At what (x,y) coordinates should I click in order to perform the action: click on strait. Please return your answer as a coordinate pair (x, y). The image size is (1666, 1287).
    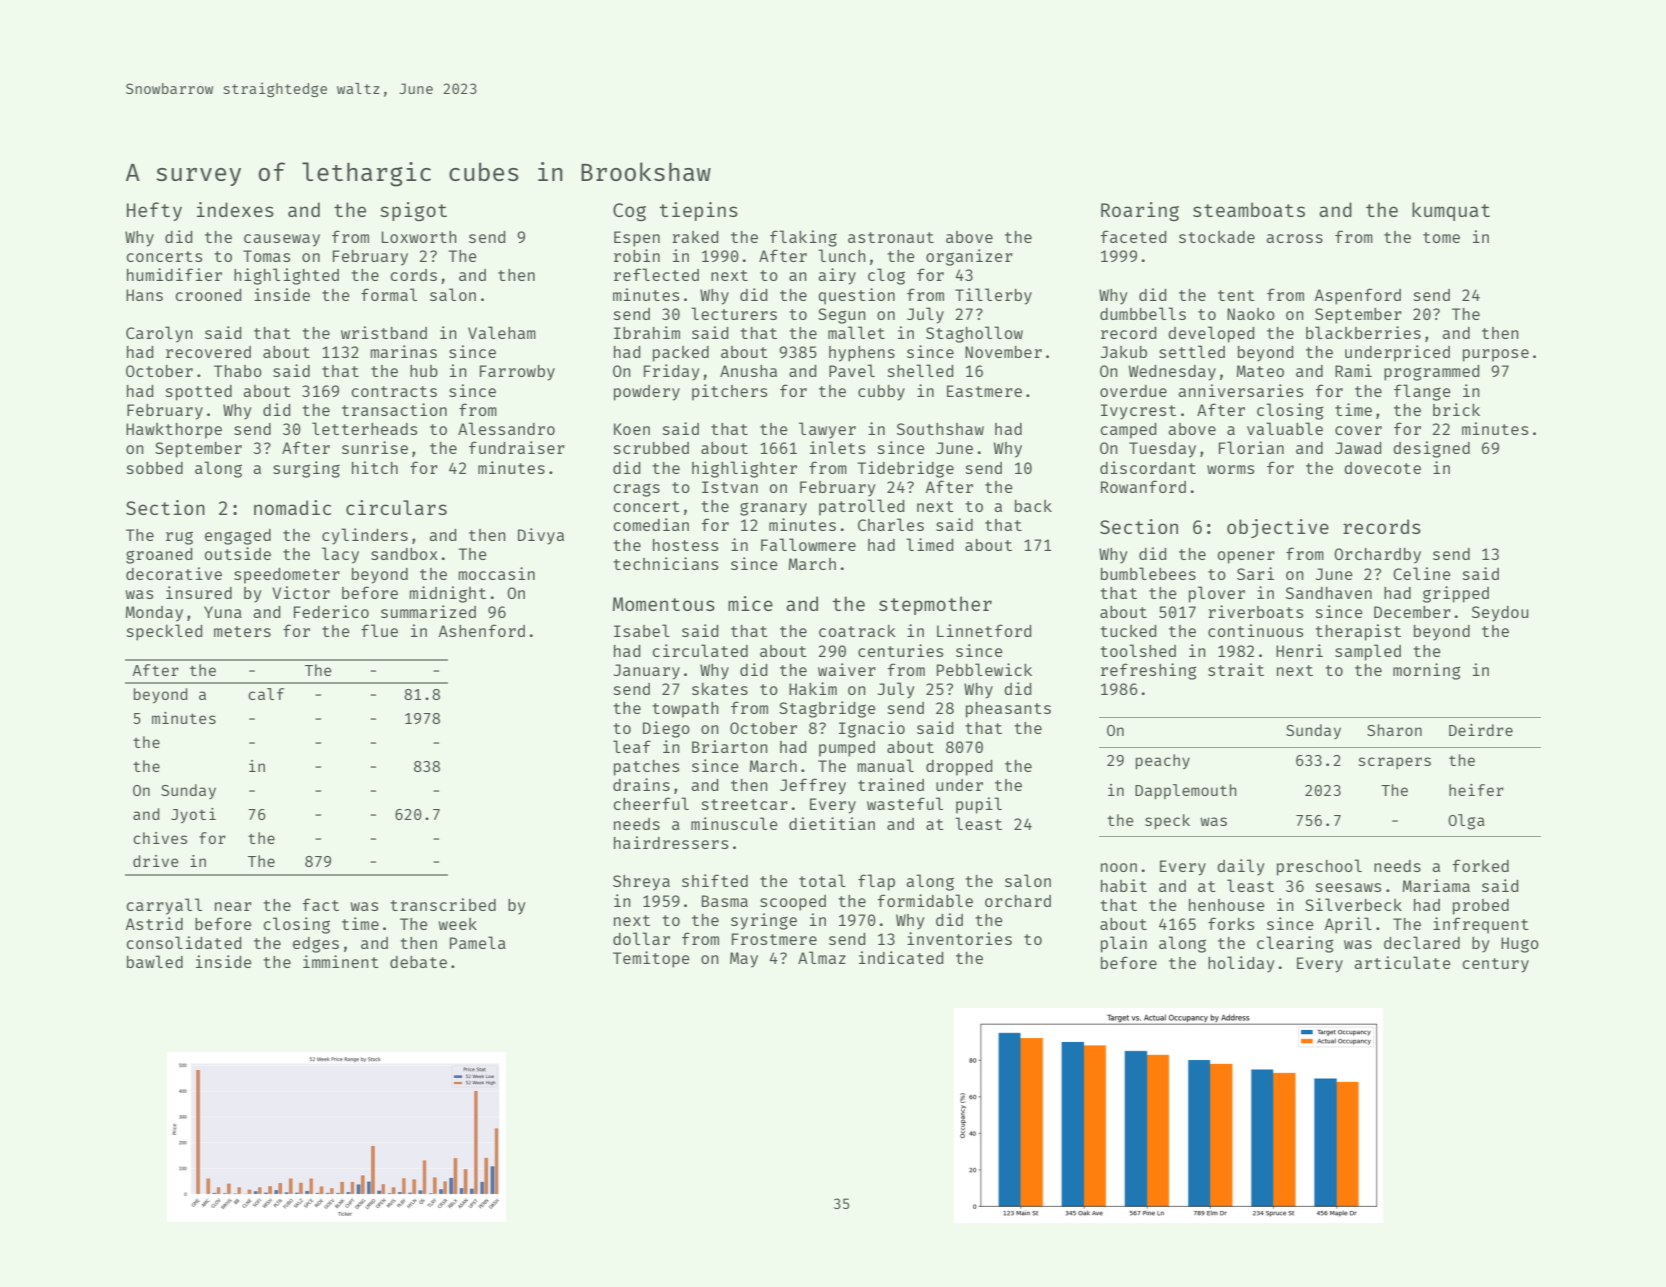
    Looking at the image, I should click on (1236, 669).
